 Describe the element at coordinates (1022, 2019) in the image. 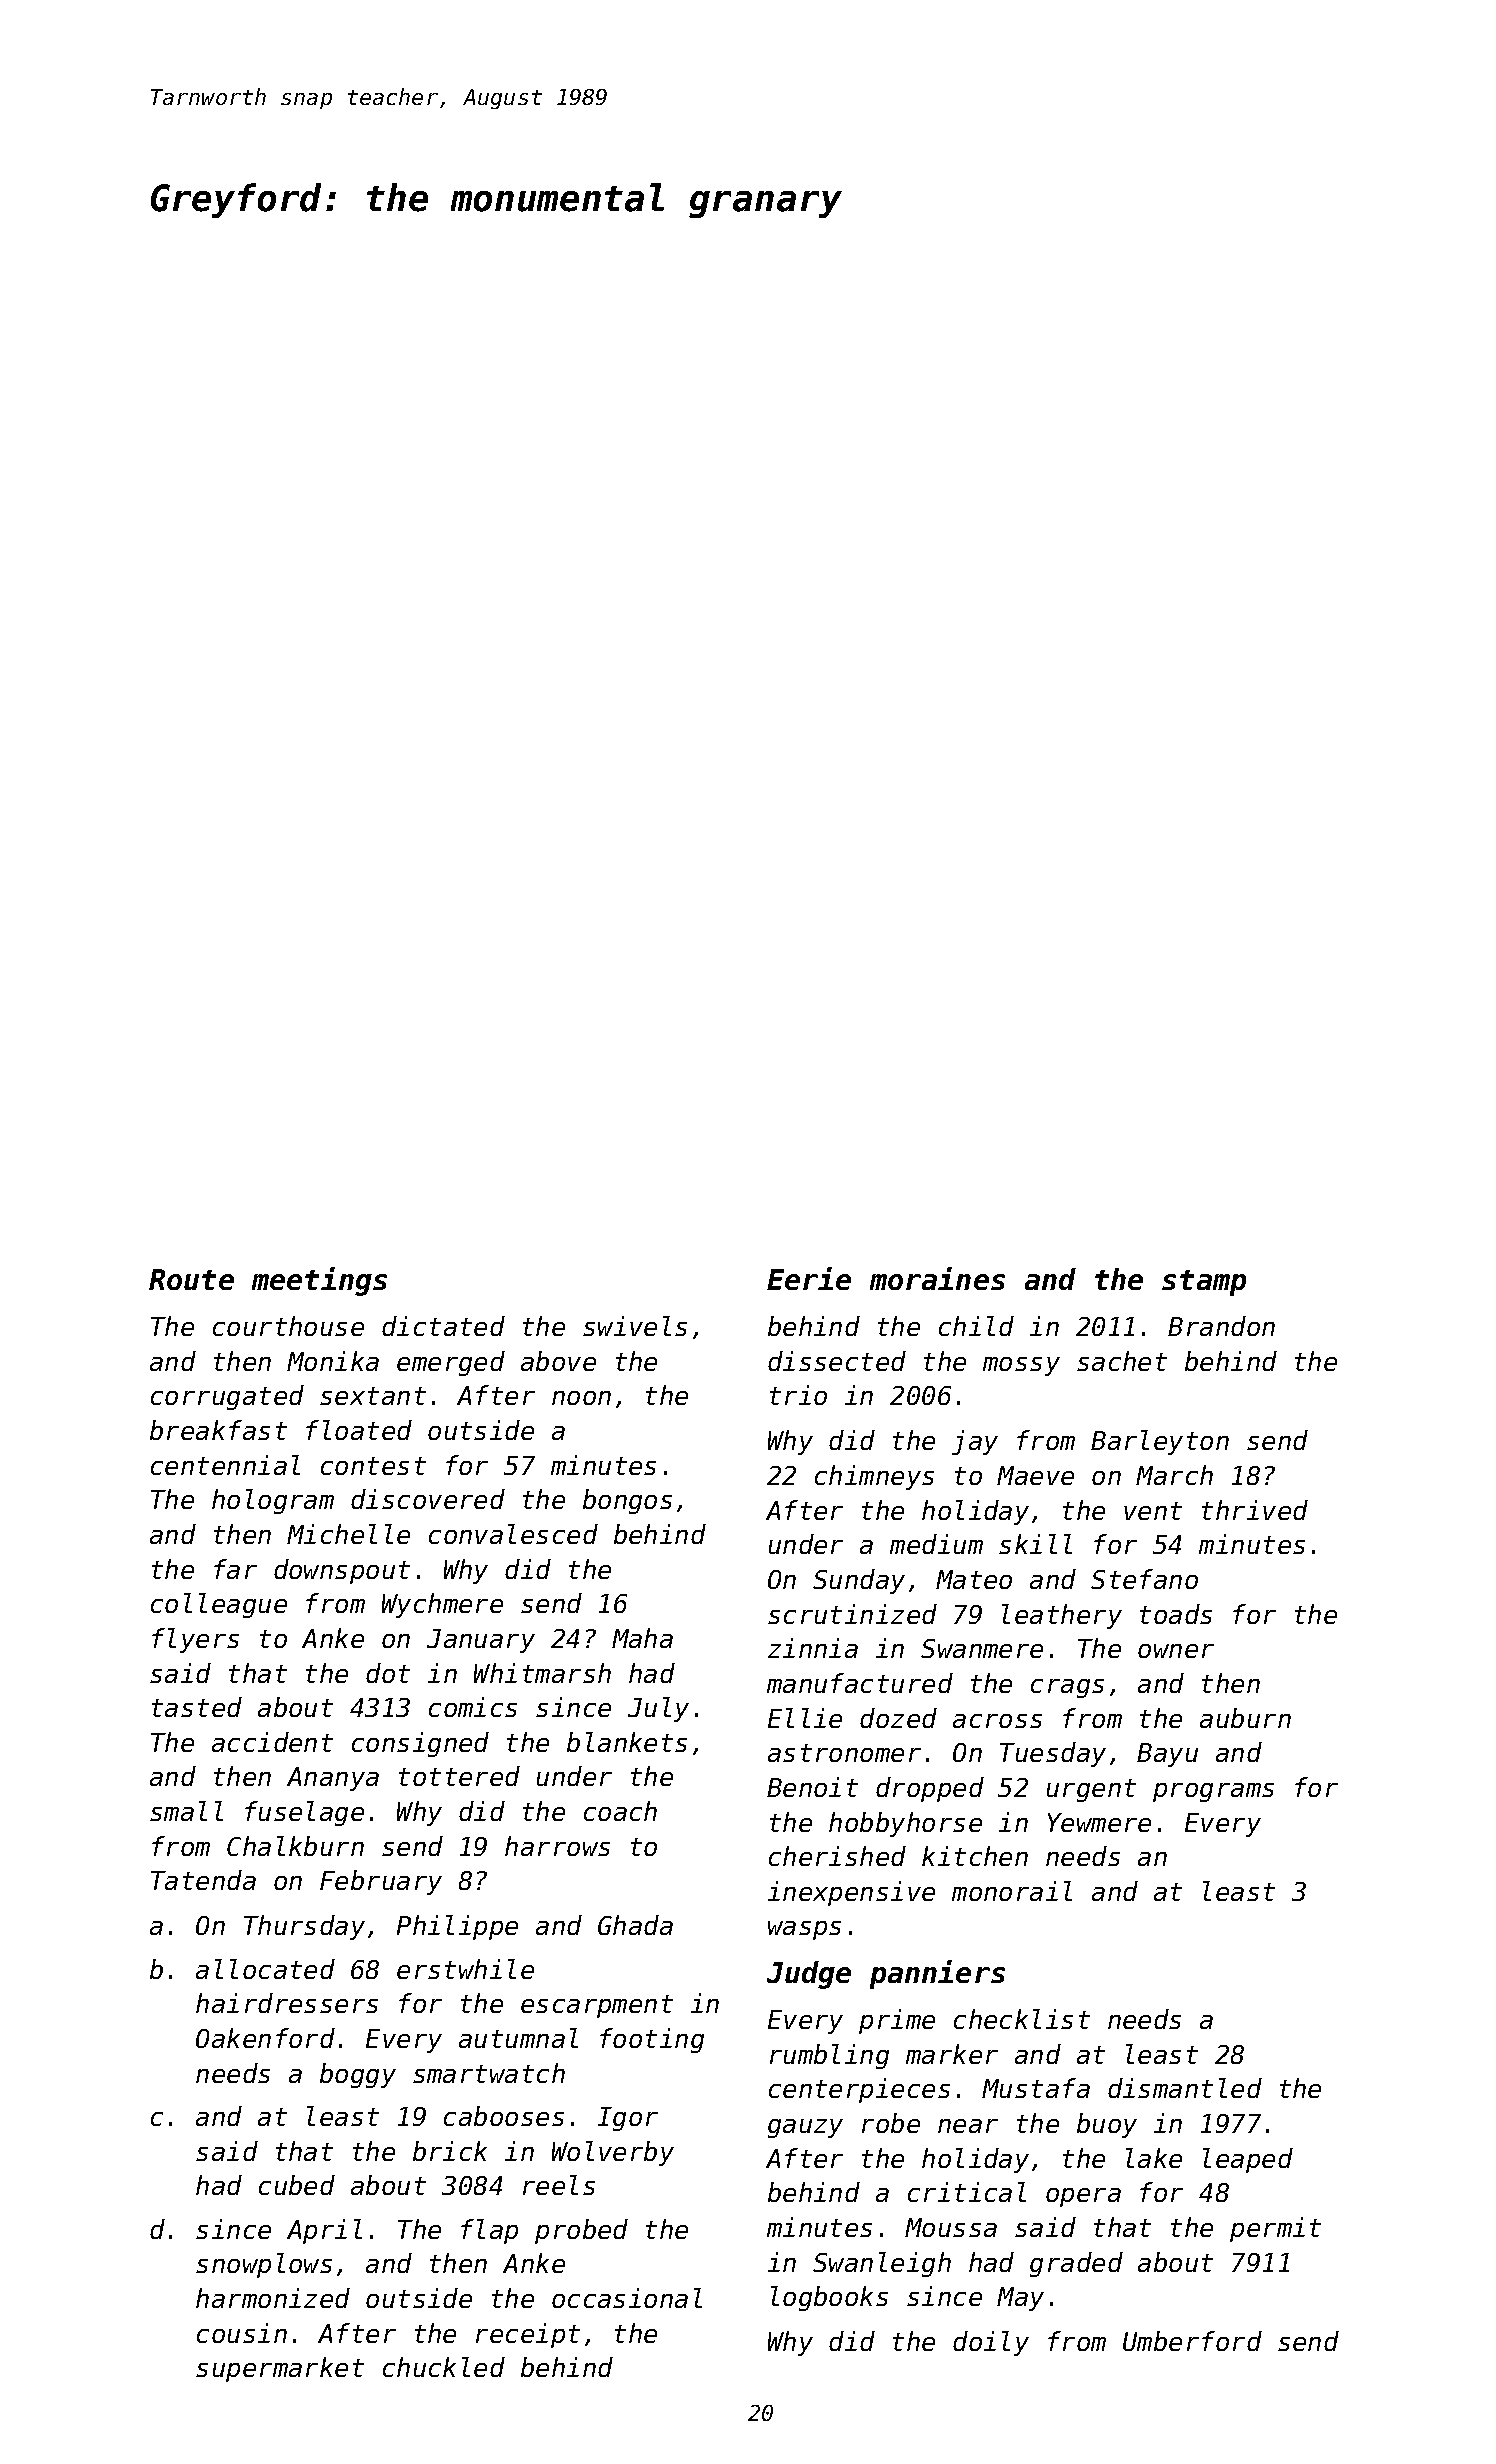

I see `checklist` at that location.
